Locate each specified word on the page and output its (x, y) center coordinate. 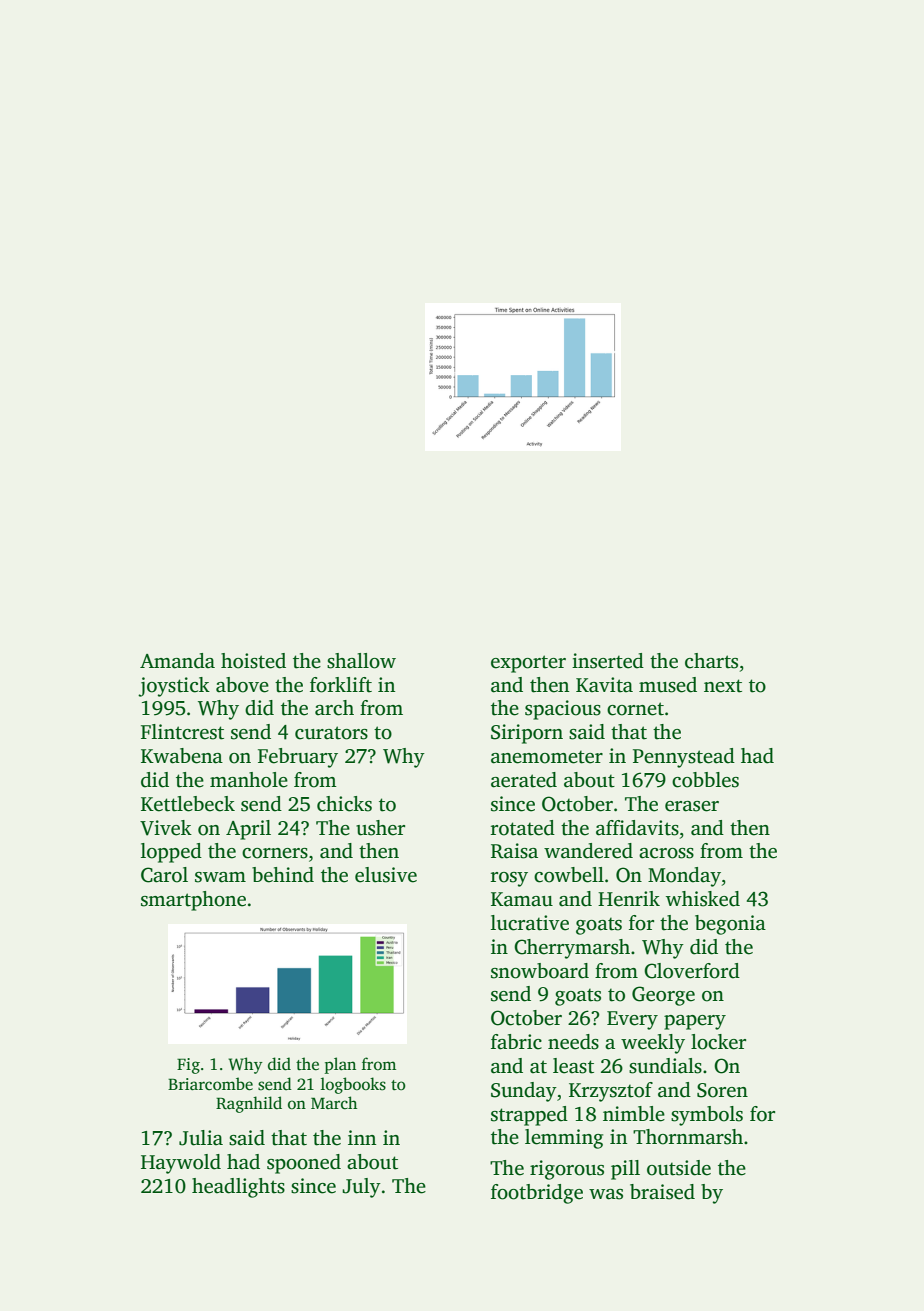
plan (340, 1065)
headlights (238, 1188)
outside (679, 1168)
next (723, 686)
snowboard (540, 971)
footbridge (537, 1194)
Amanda (177, 661)
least (573, 1066)
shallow (361, 661)
